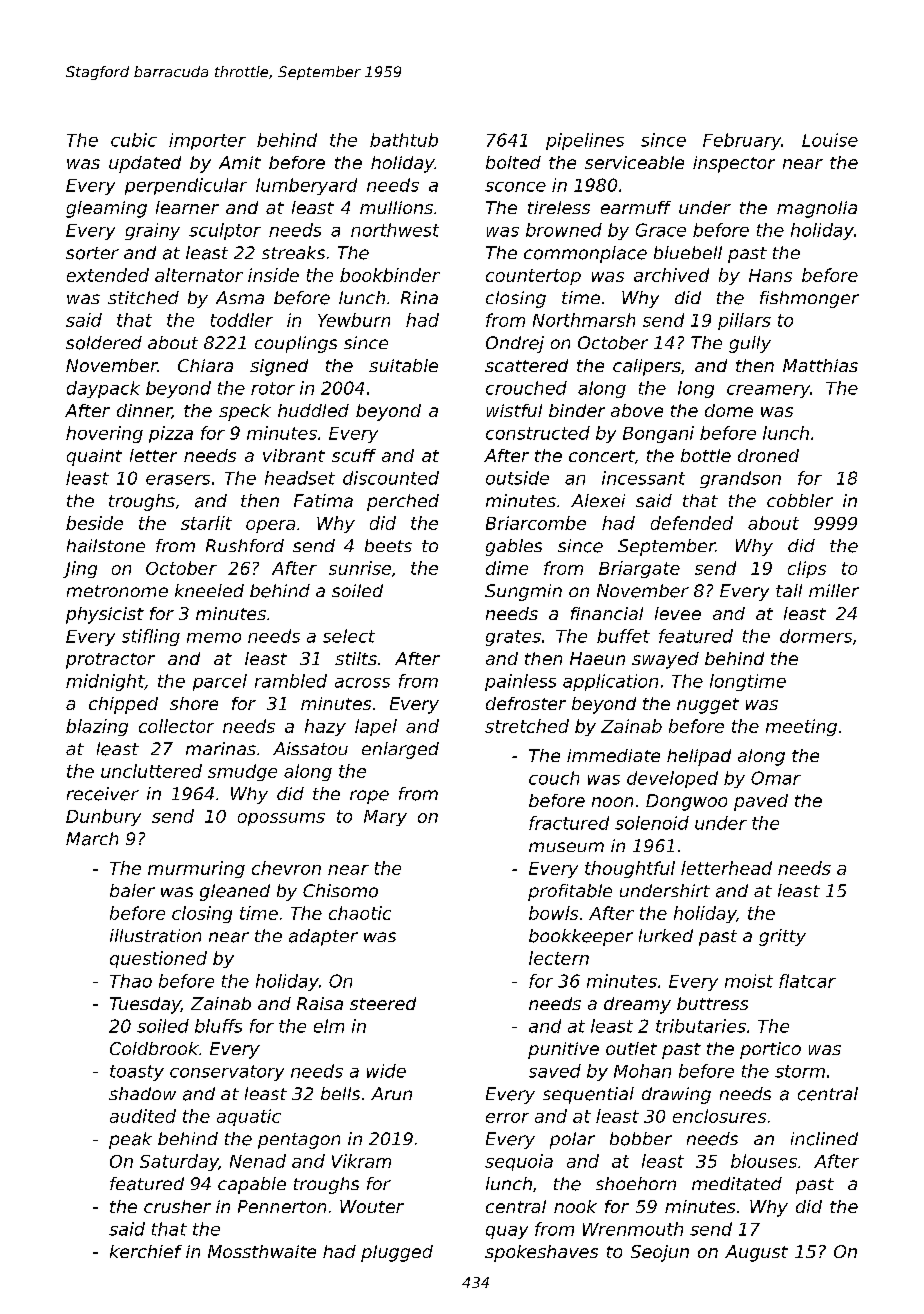  Describe the element at coordinates (768, 455) in the document. I see `droned` at that location.
